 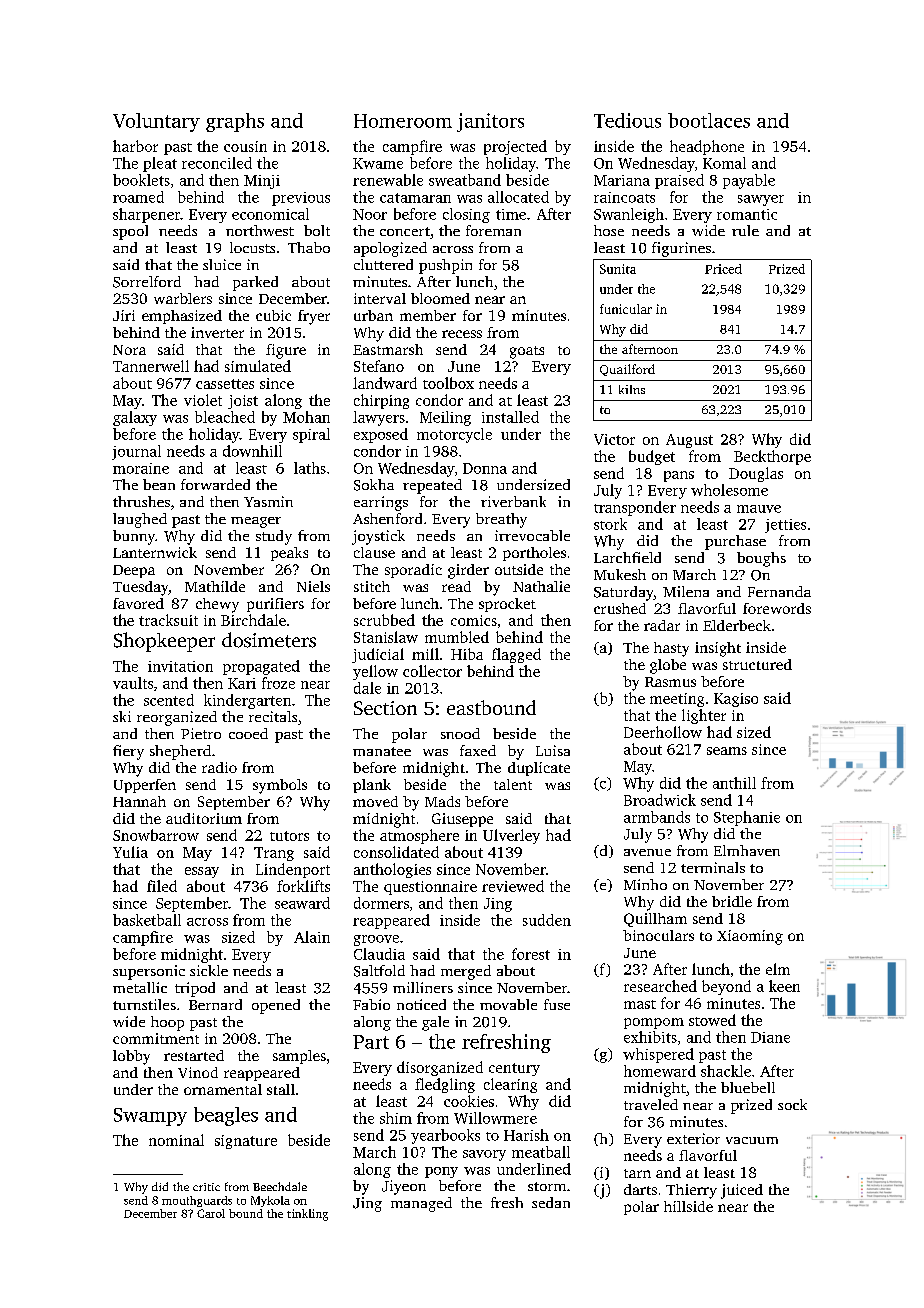 I want to click on Carol, so click(x=211, y=1213).
